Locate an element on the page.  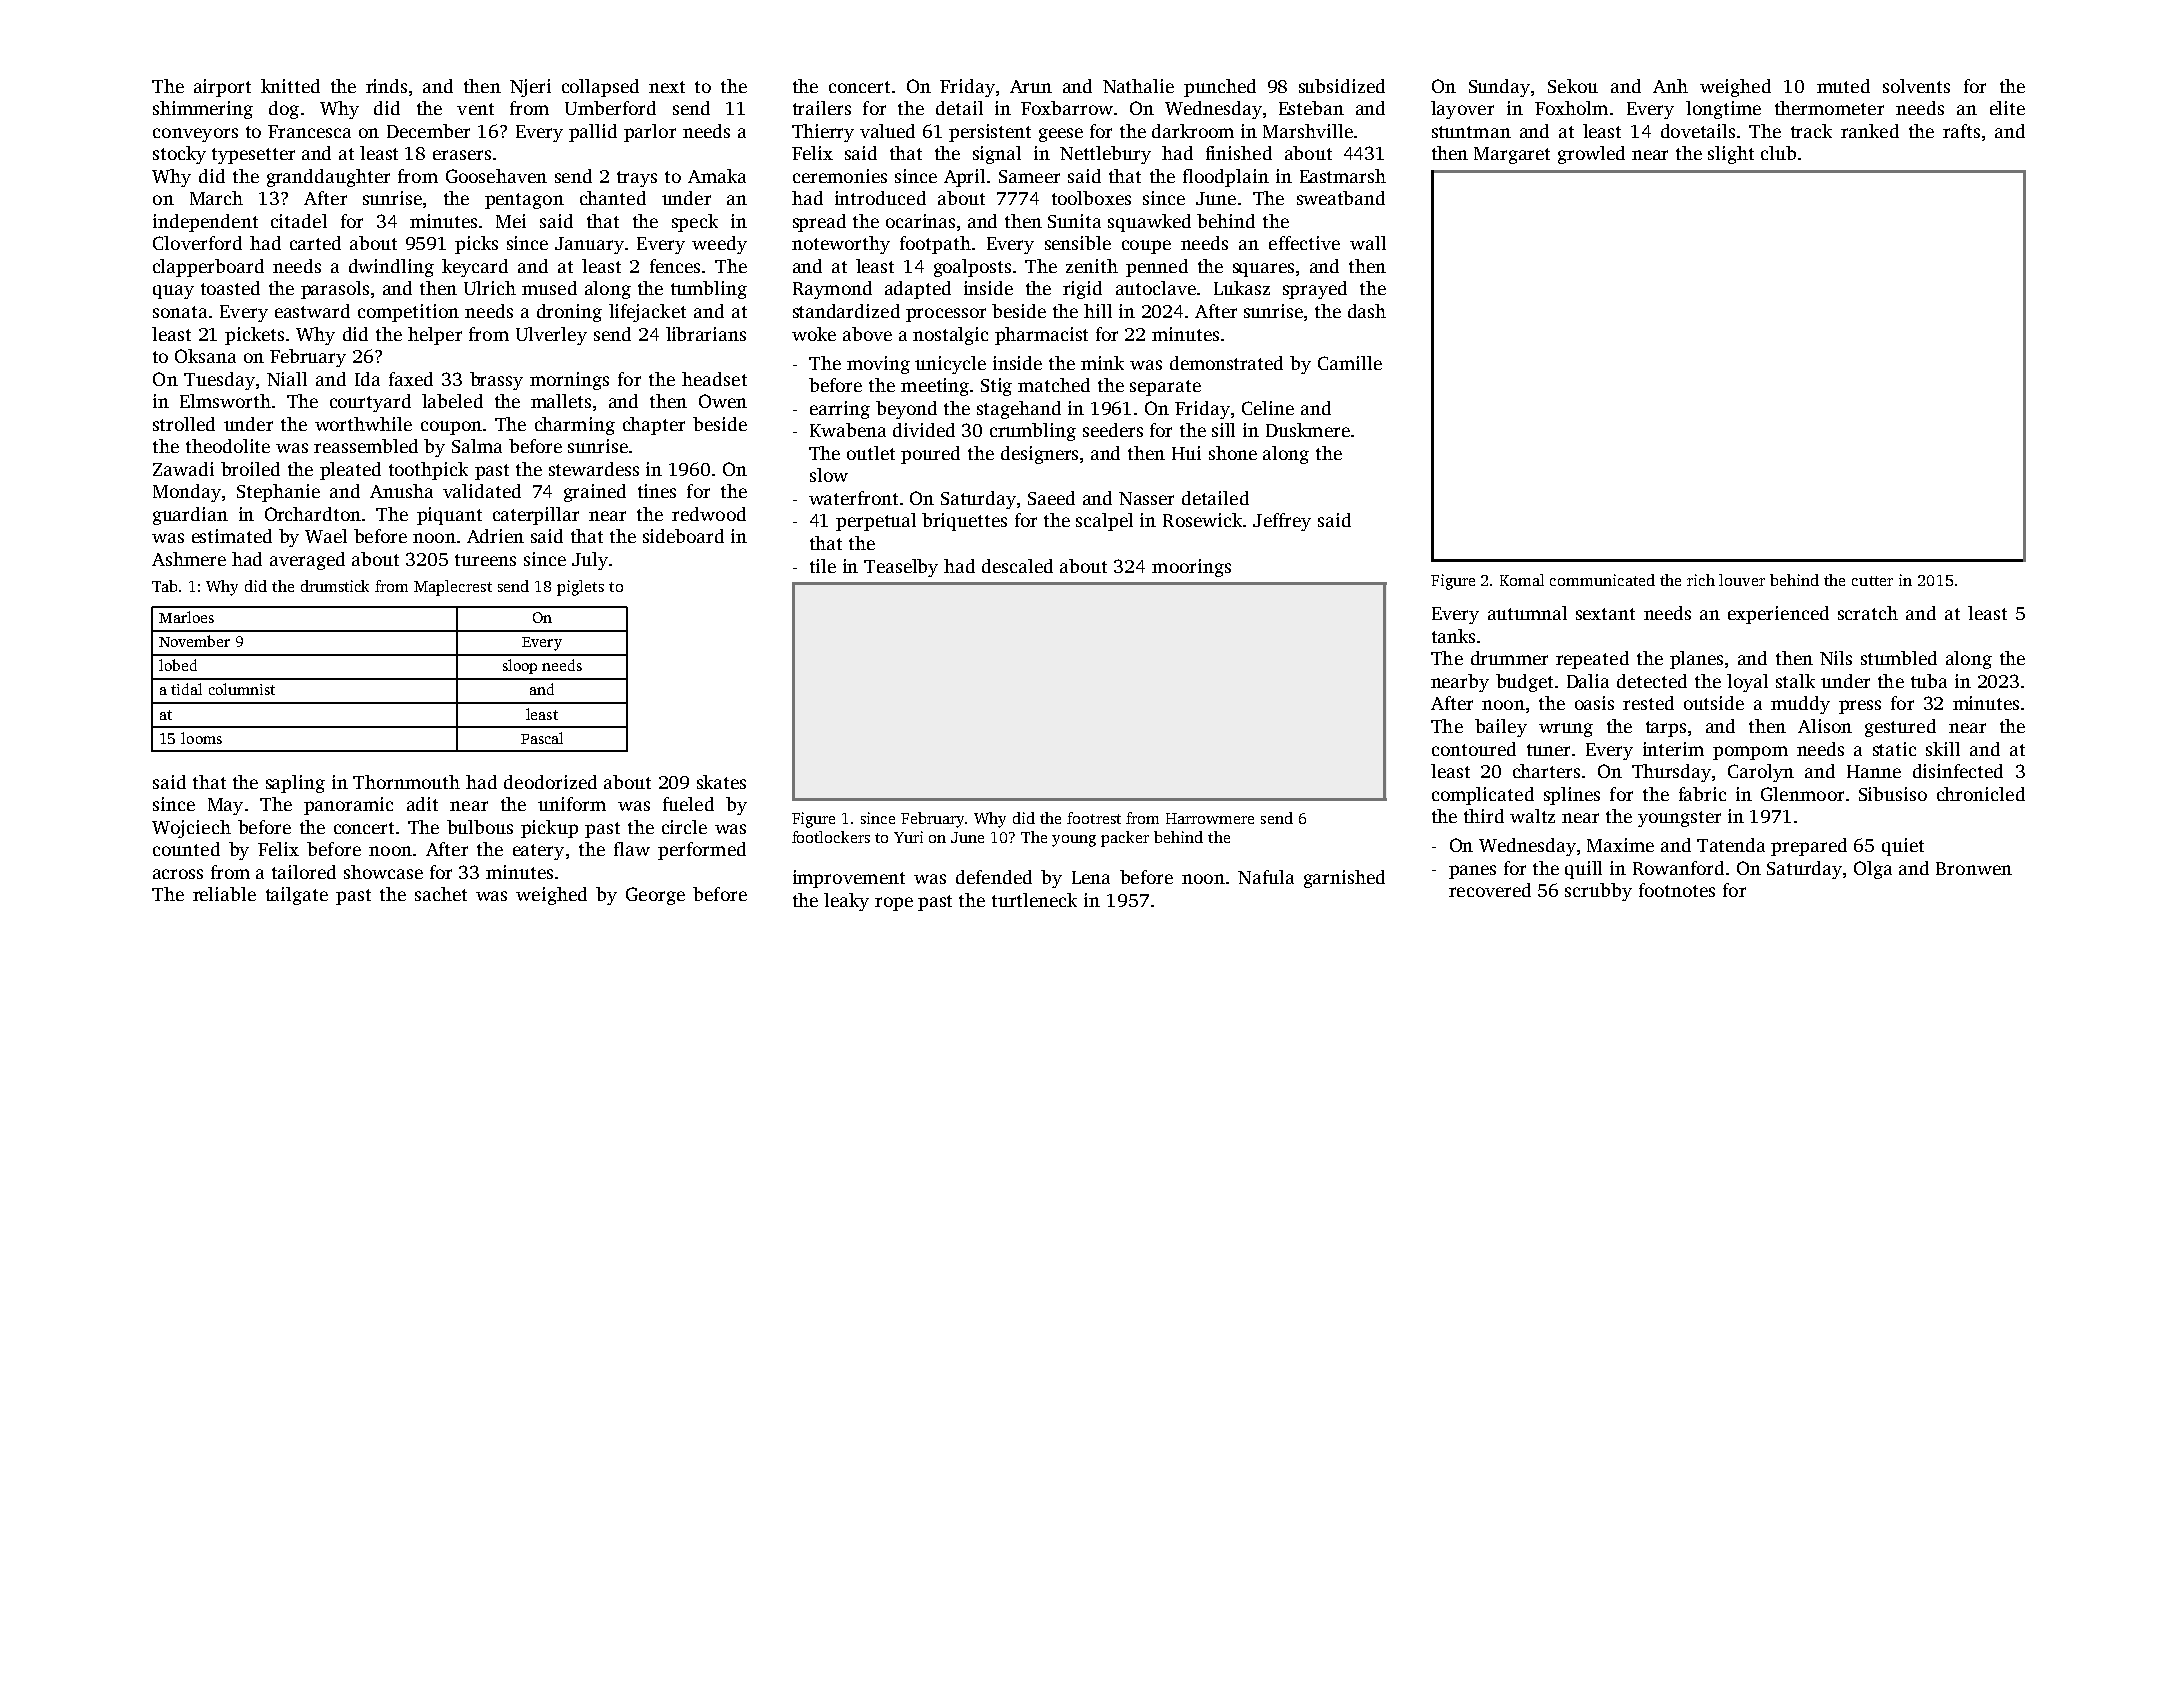
slight is located at coordinates (1731, 155).
